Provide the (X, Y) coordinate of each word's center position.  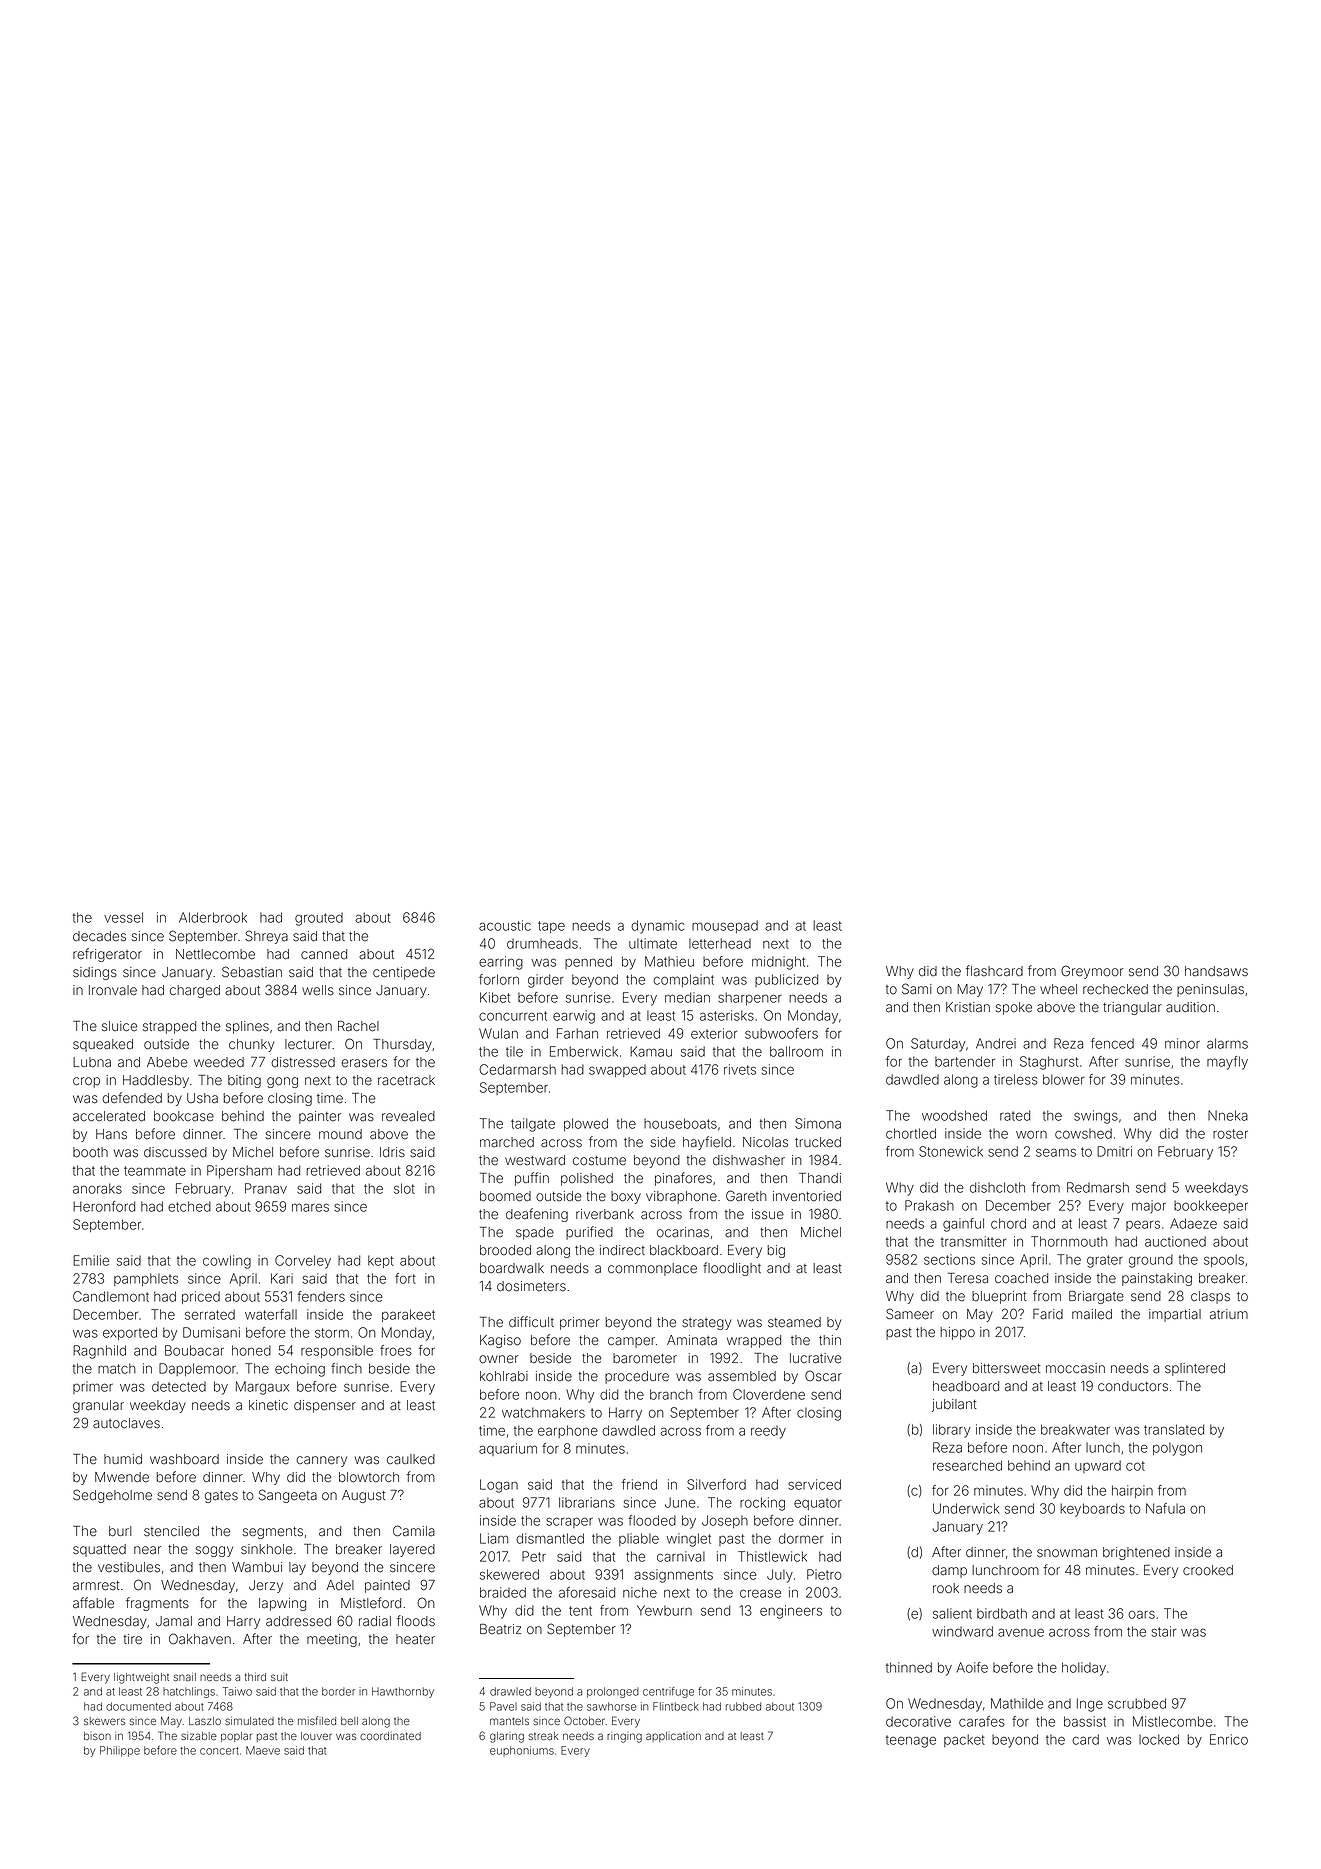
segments (273, 1533)
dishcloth (997, 1187)
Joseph (725, 1521)
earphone (568, 1431)
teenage (911, 1741)
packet (964, 1740)
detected (179, 1387)
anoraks (97, 1188)
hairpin (1132, 1491)
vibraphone (681, 1197)
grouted (319, 919)
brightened (1136, 1553)
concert (219, 1751)
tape (551, 927)
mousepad (725, 926)
